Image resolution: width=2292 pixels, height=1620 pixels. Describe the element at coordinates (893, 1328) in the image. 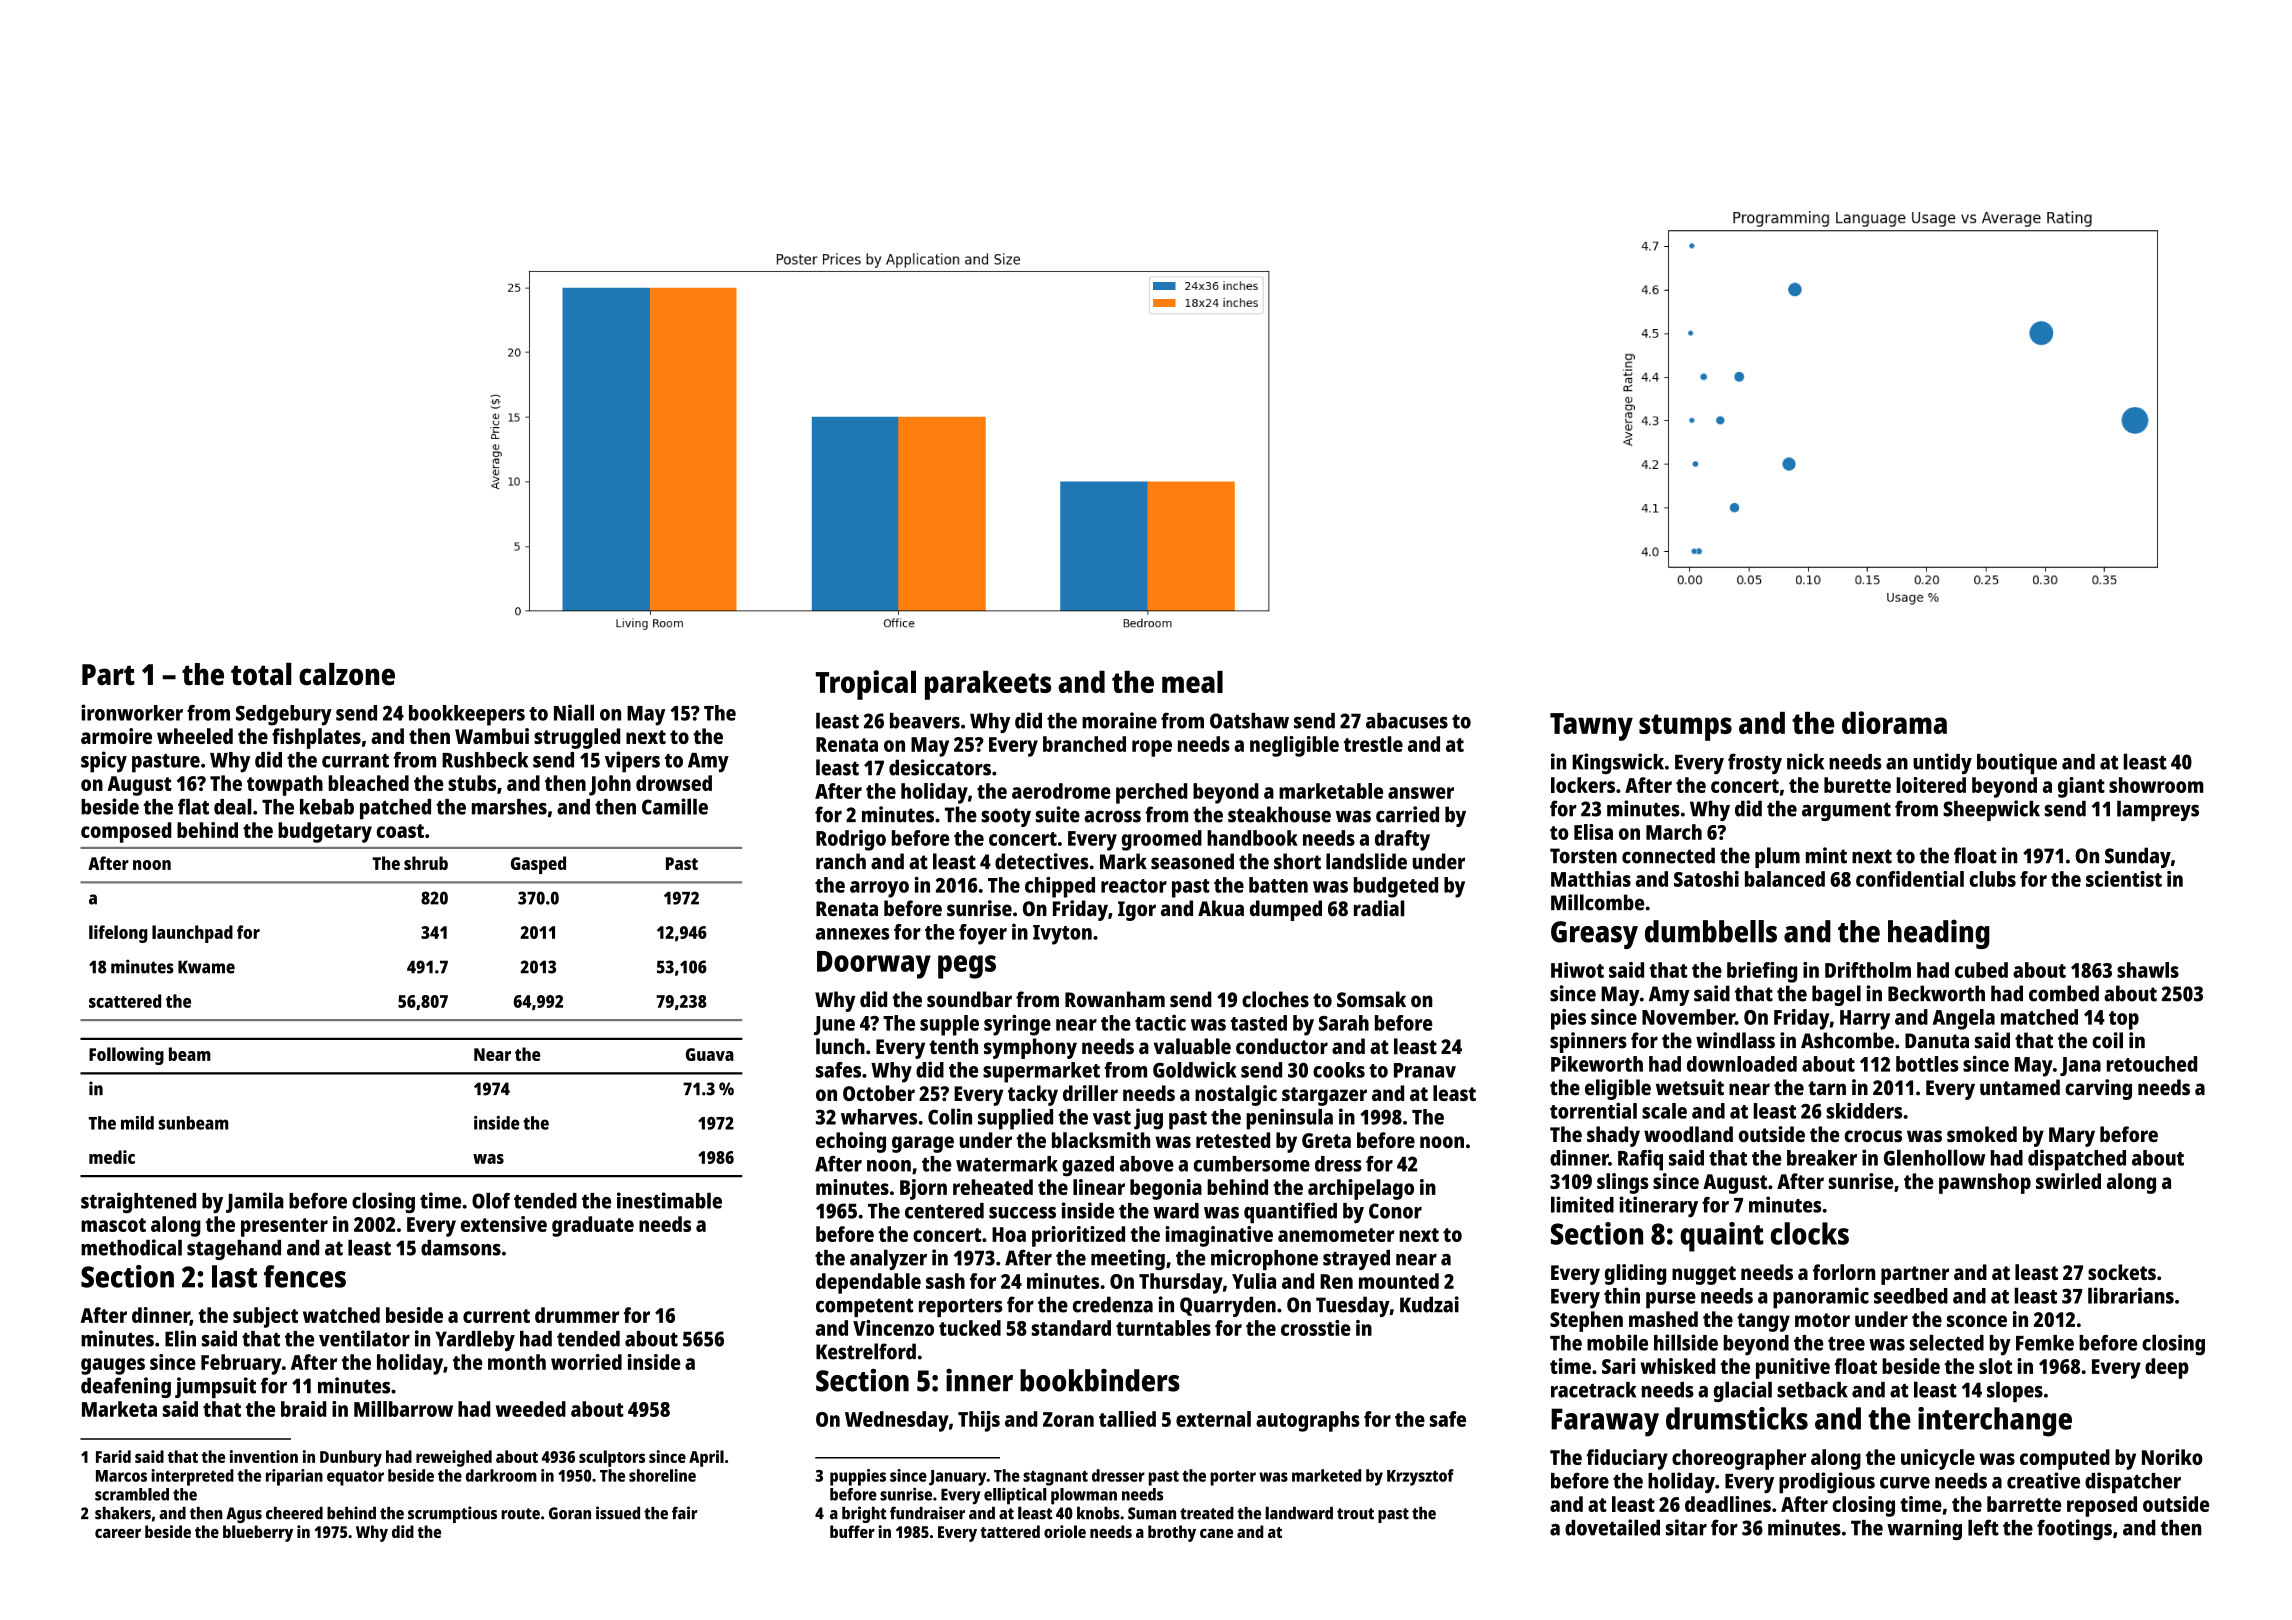

I see `Vincenzo` at that location.
